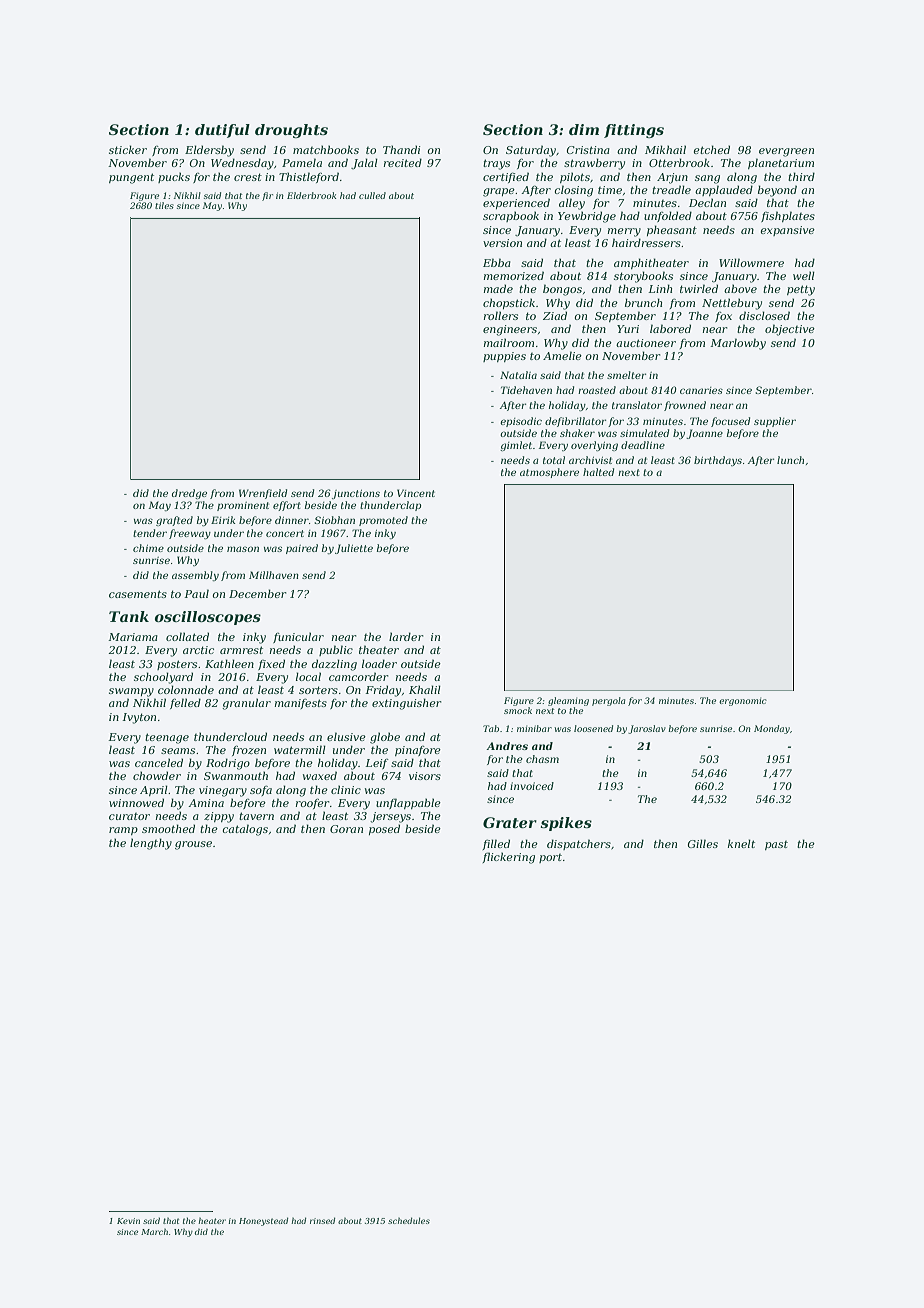 The image size is (924, 1308). I want to click on schedules, so click(409, 1220).
